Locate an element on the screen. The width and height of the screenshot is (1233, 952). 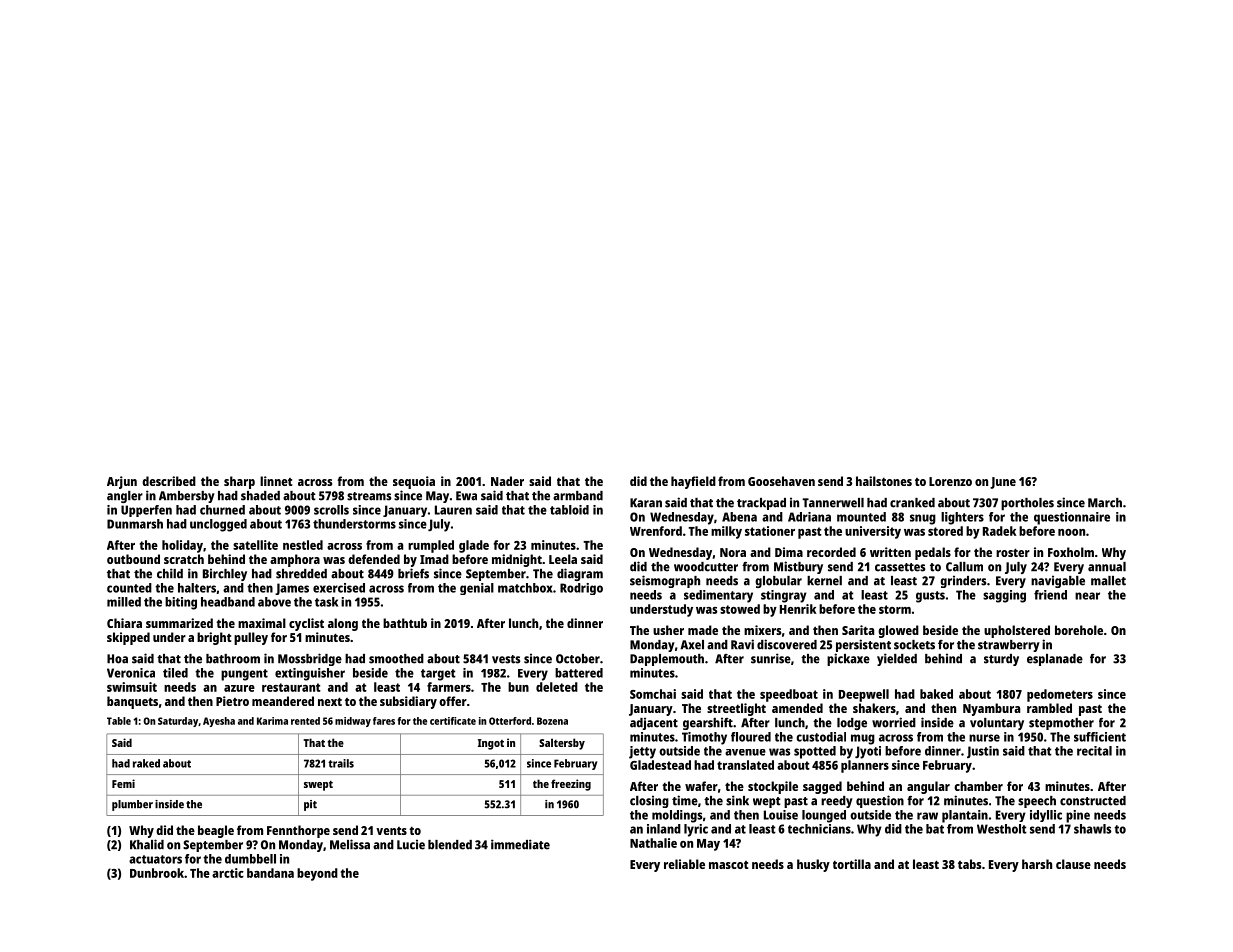
smoothed is located at coordinates (396, 659).
